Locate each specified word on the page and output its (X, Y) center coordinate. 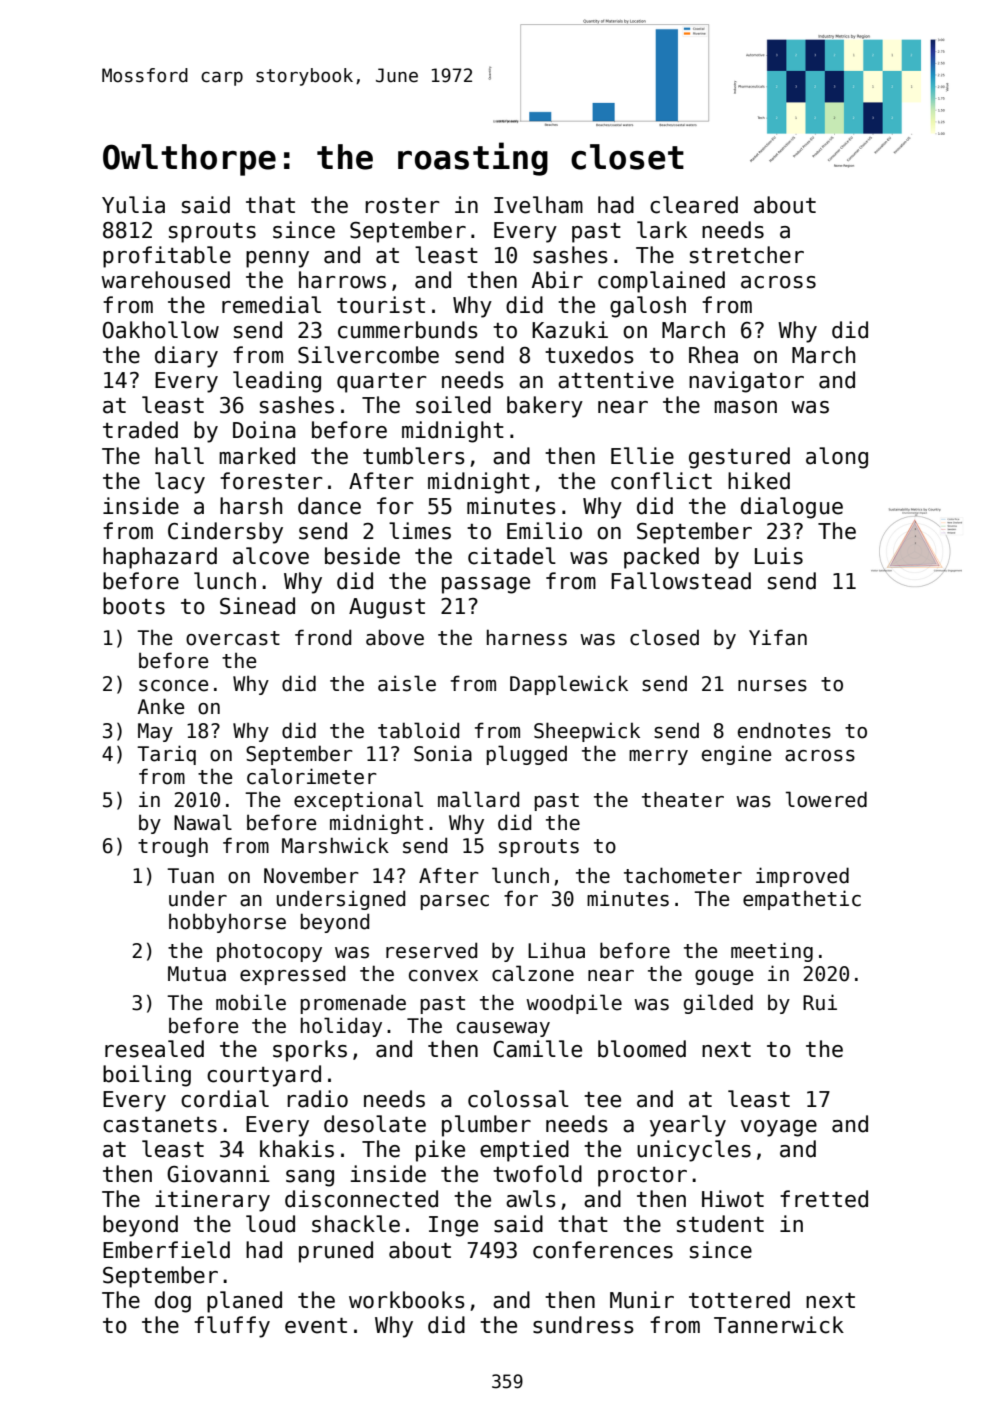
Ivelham (538, 205)
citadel (512, 556)
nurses (772, 686)
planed (244, 1302)
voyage (779, 1128)
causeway (503, 1029)
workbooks (407, 1300)
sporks (310, 1051)
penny (277, 259)
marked (257, 456)
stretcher (747, 255)
